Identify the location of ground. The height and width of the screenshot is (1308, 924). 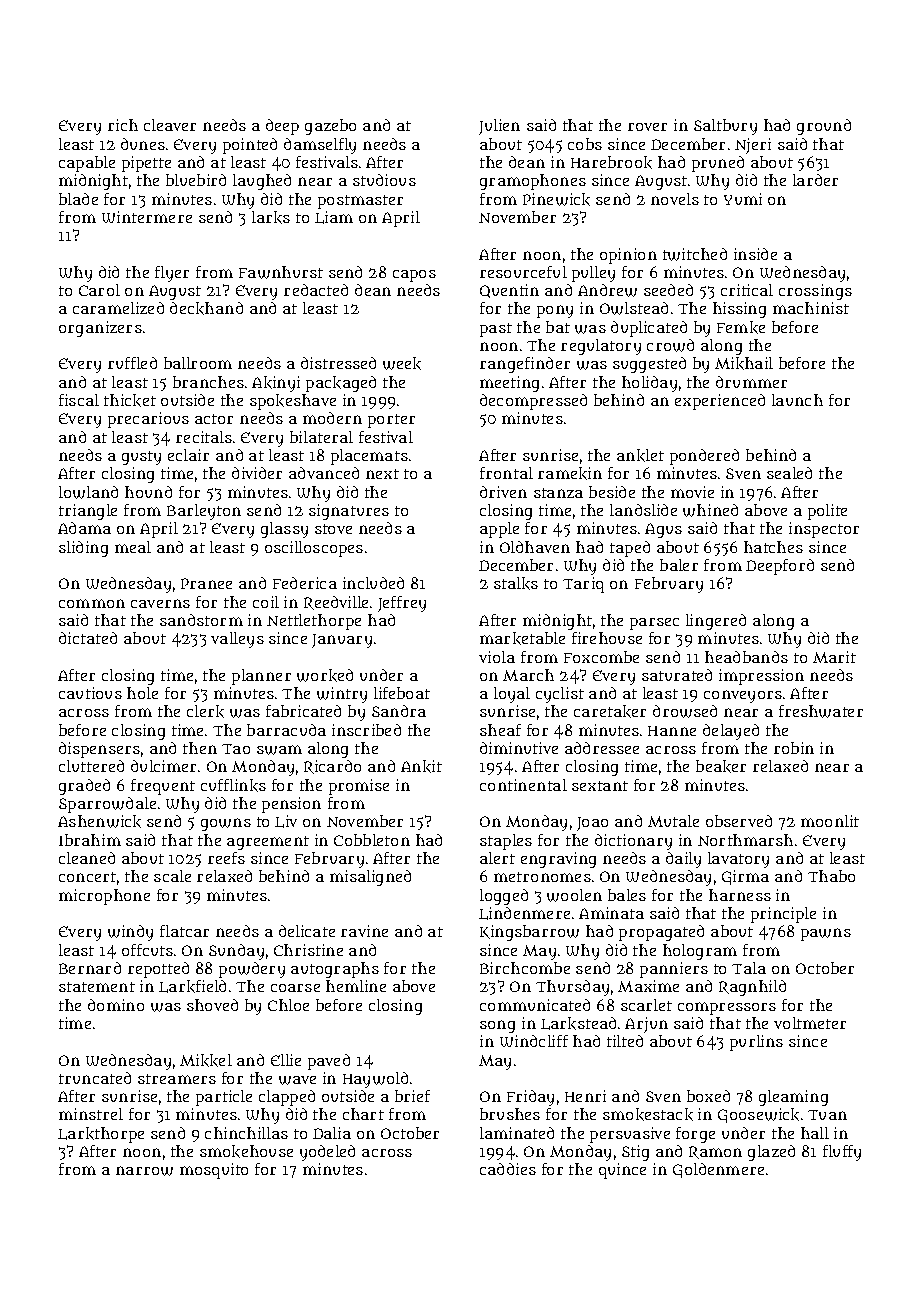
(824, 127).
